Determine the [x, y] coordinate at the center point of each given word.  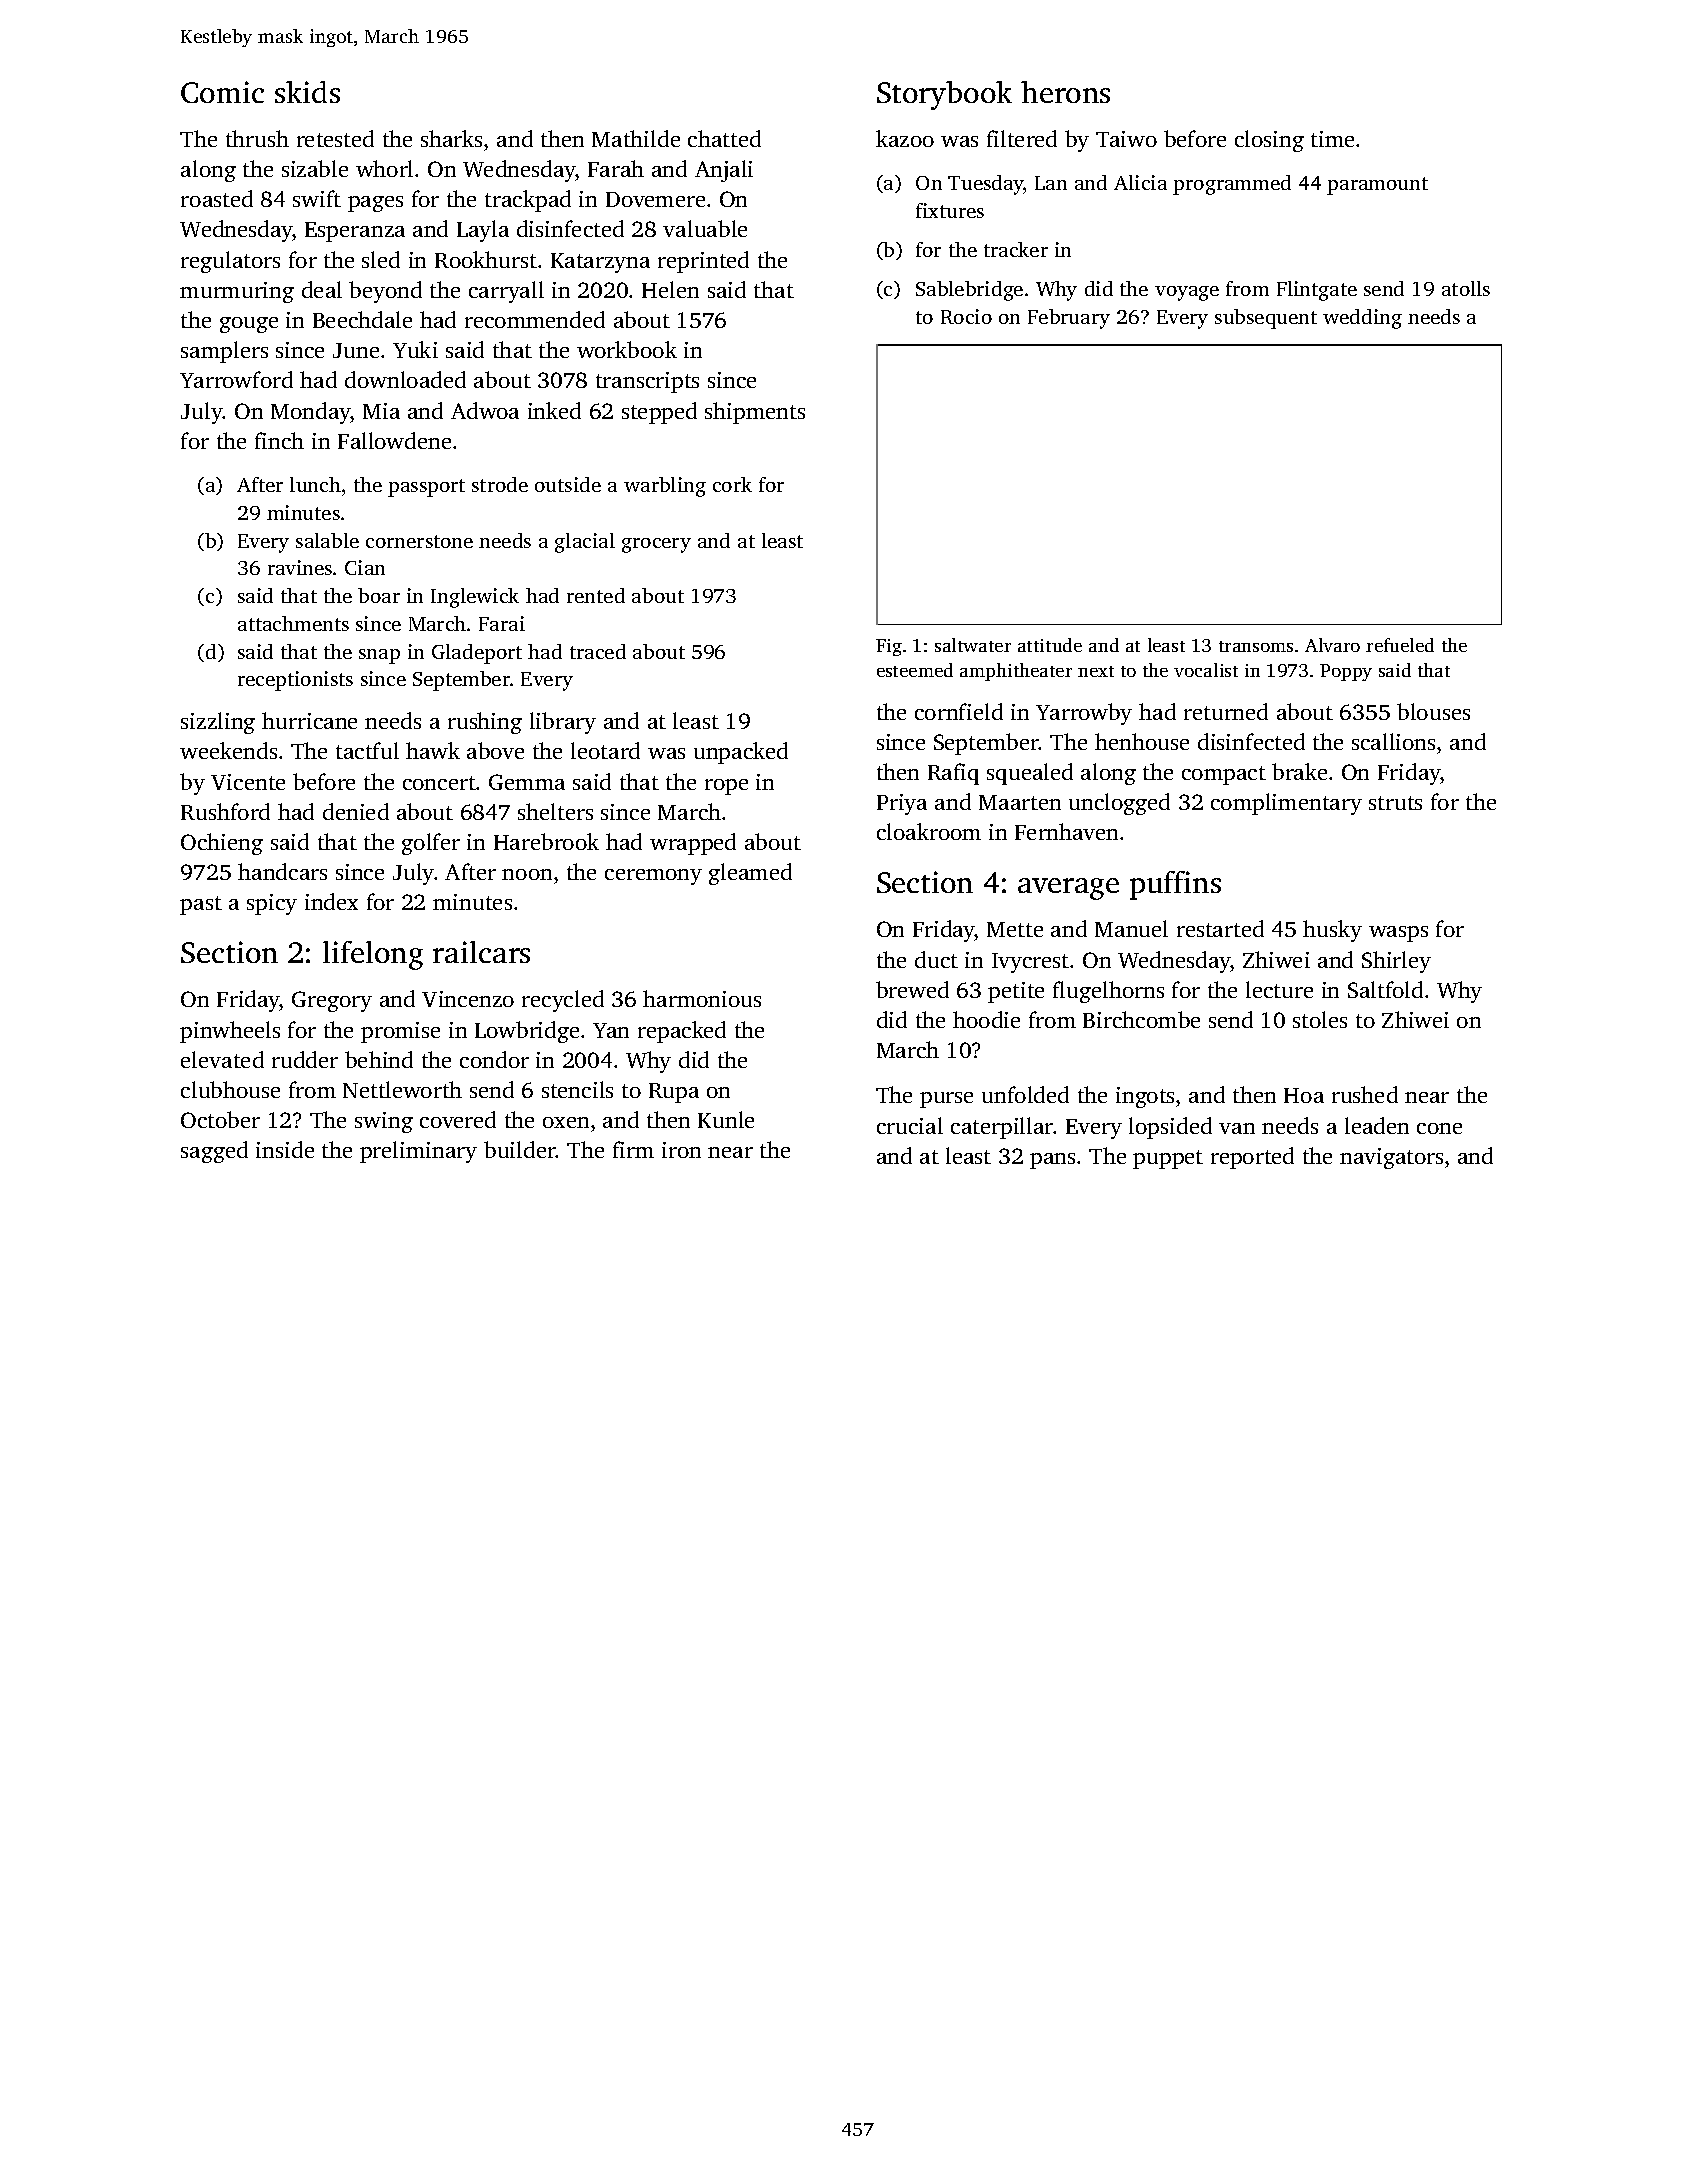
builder [520, 1149]
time [1332, 139]
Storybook [944, 95]
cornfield [959, 711]
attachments [293, 623]
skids [307, 92]
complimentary [1286, 804]
